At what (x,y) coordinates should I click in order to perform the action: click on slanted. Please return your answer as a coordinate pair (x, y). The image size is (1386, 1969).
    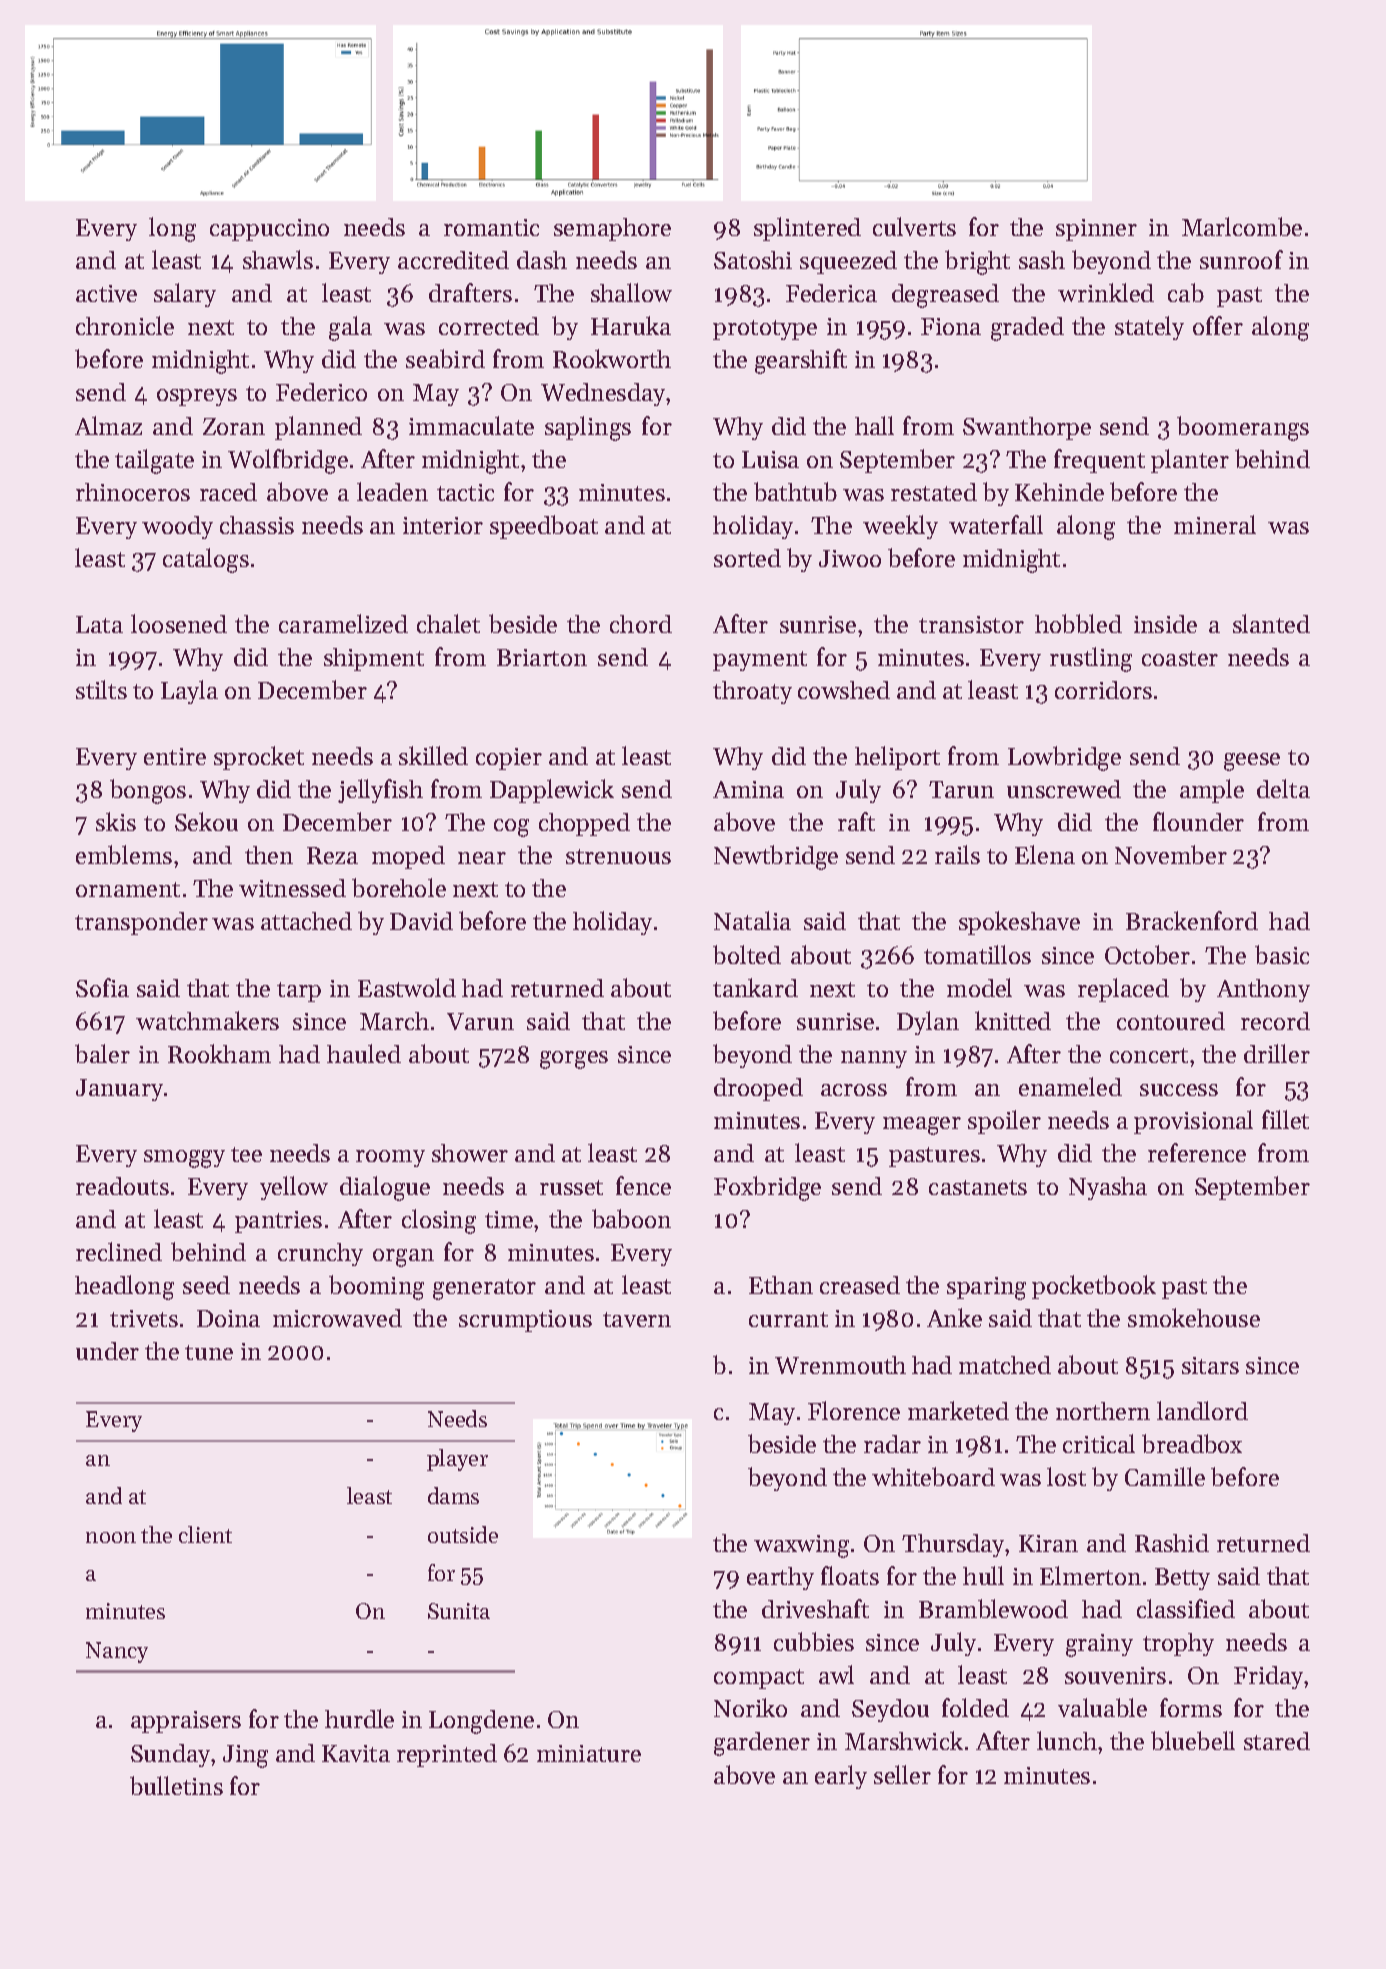
    Looking at the image, I should click on (1271, 623).
